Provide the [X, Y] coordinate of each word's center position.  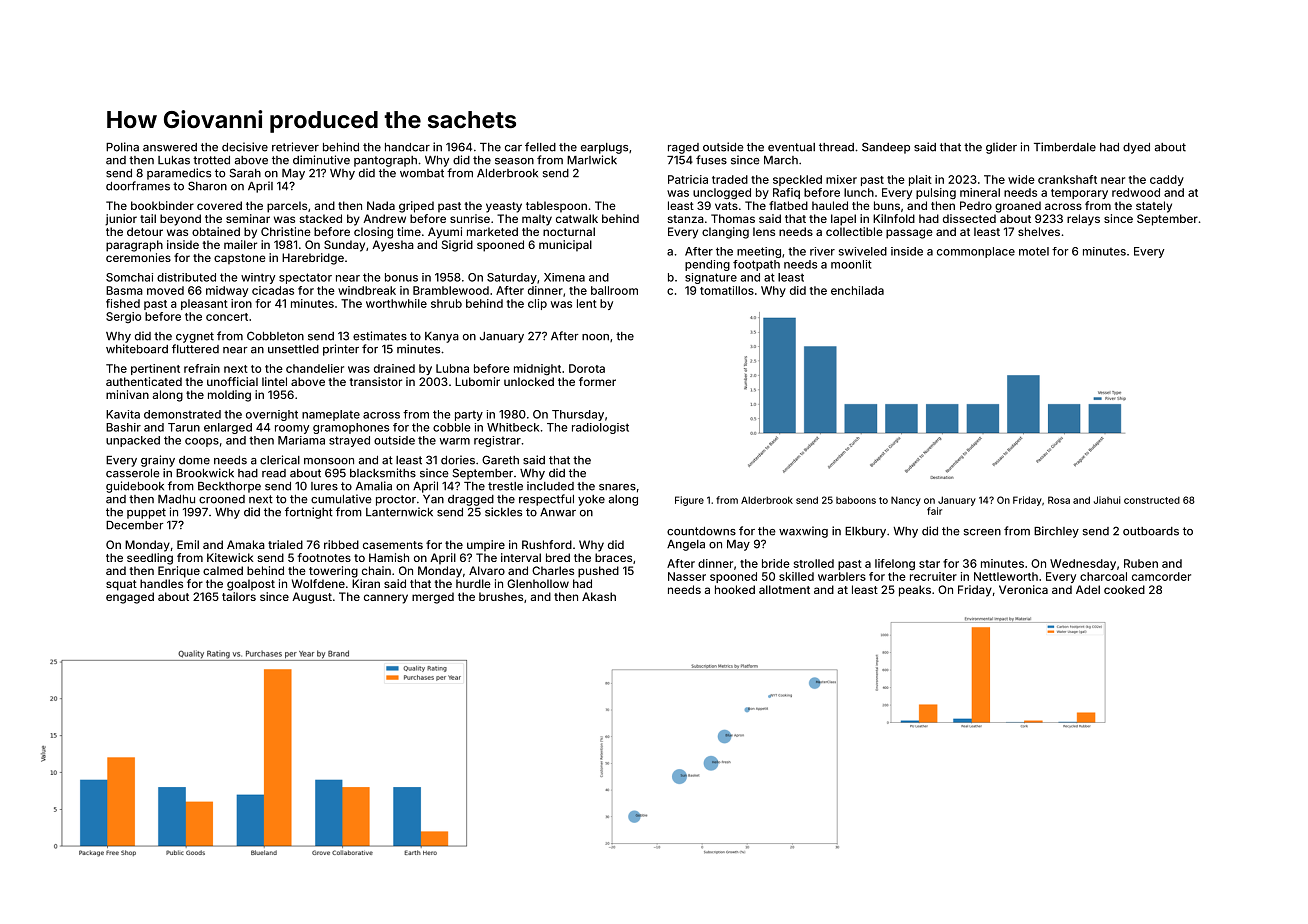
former [597, 381]
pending [707, 265]
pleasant [204, 304]
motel [1034, 251]
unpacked [133, 441]
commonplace [976, 252]
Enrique [179, 572]
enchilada [857, 290]
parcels [287, 207]
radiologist [600, 428]
